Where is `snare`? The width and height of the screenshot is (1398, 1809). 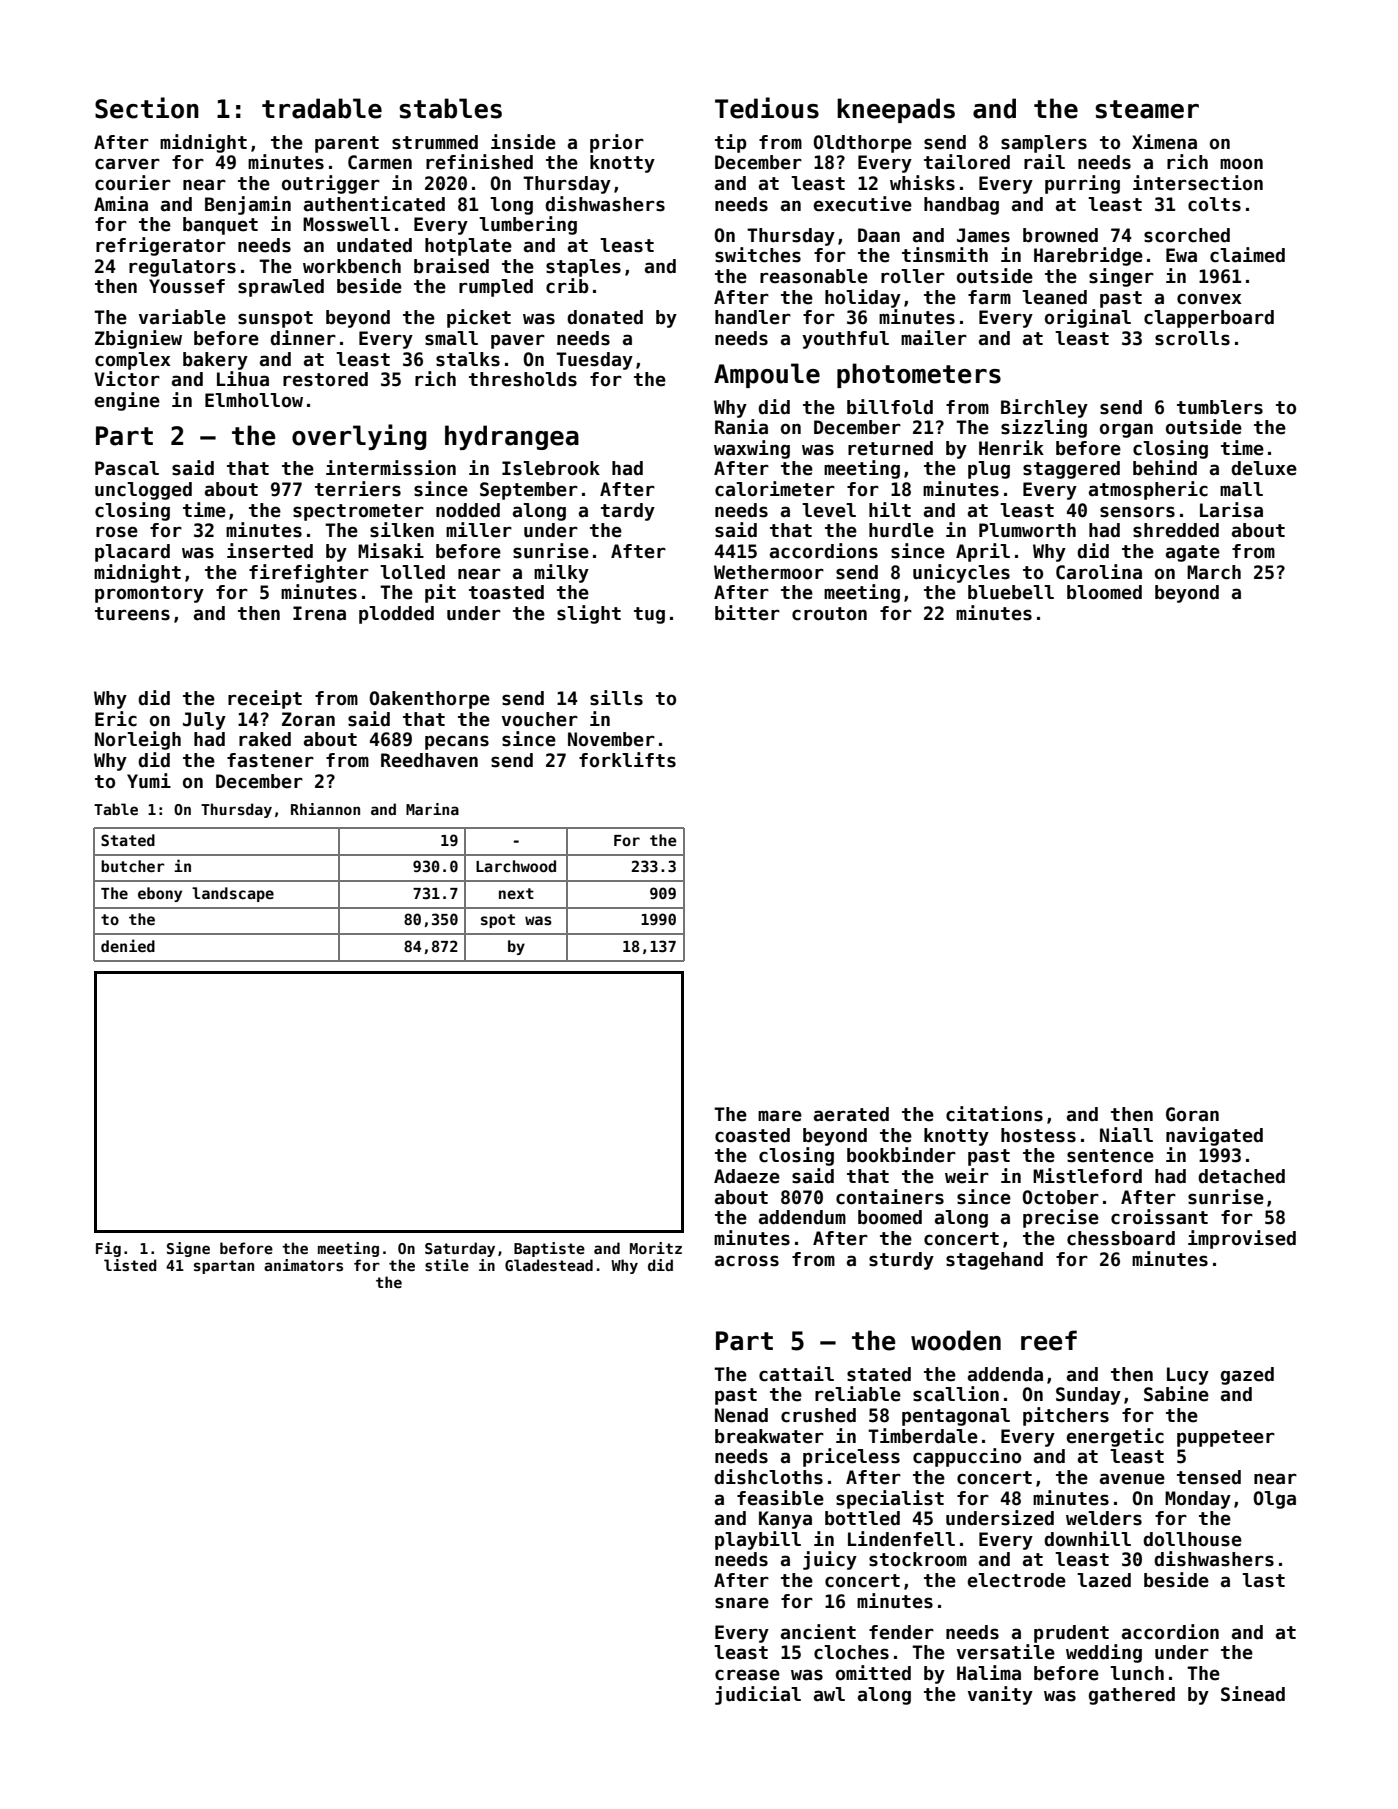
snare is located at coordinates (742, 1603).
